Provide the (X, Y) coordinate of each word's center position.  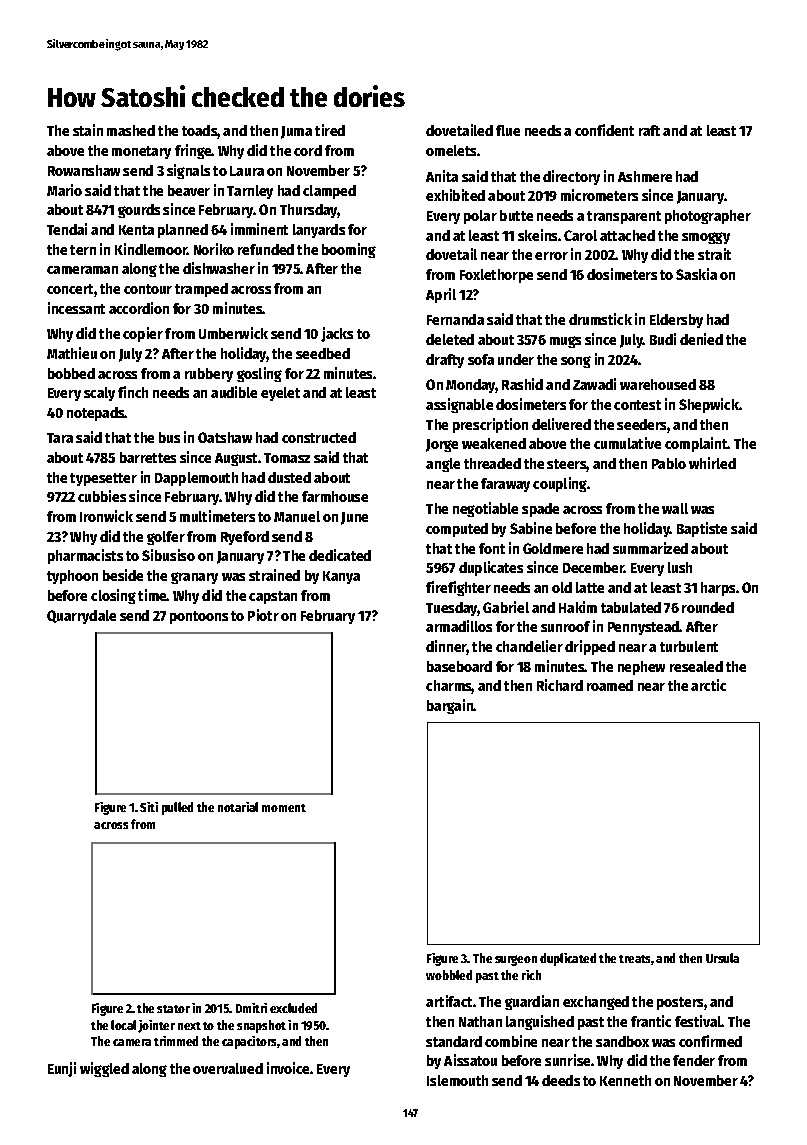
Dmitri (251, 1008)
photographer (708, 217)
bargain (450, 706)
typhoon (72, 577)
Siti (149, 807)
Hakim (578, 607)
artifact (449, 1001)
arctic (708, 685)
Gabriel (506, 607)
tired (330, 130)
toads (200, 132)
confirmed (710, 1041)
